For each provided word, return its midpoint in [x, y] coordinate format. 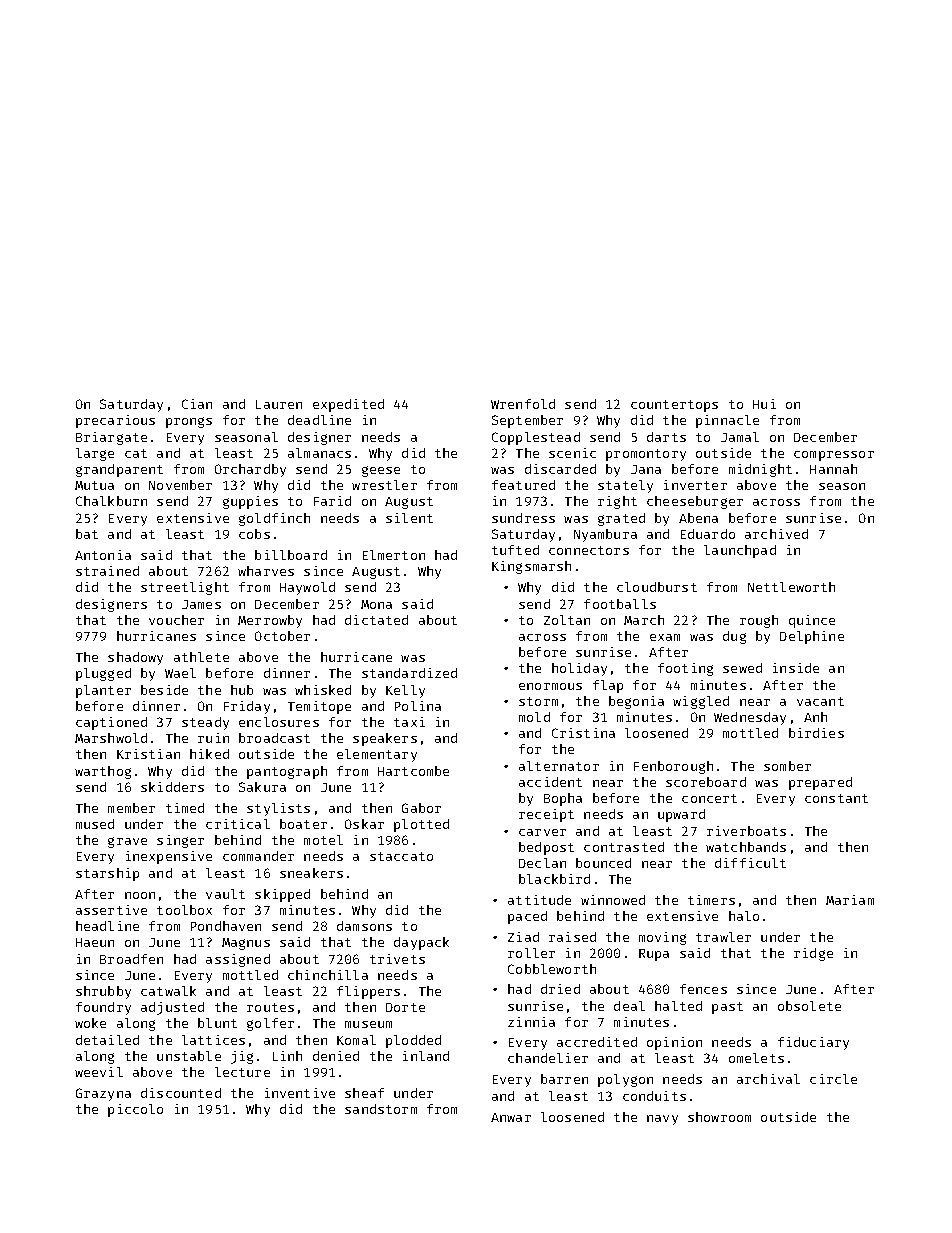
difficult [750, 863]
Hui [764, 404]
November [180, 485]
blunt [217, 1023]
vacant [820, 701]
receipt [546, 815]
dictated [376, 620]
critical [238, 824]
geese [381, 471]
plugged [103, 674]
